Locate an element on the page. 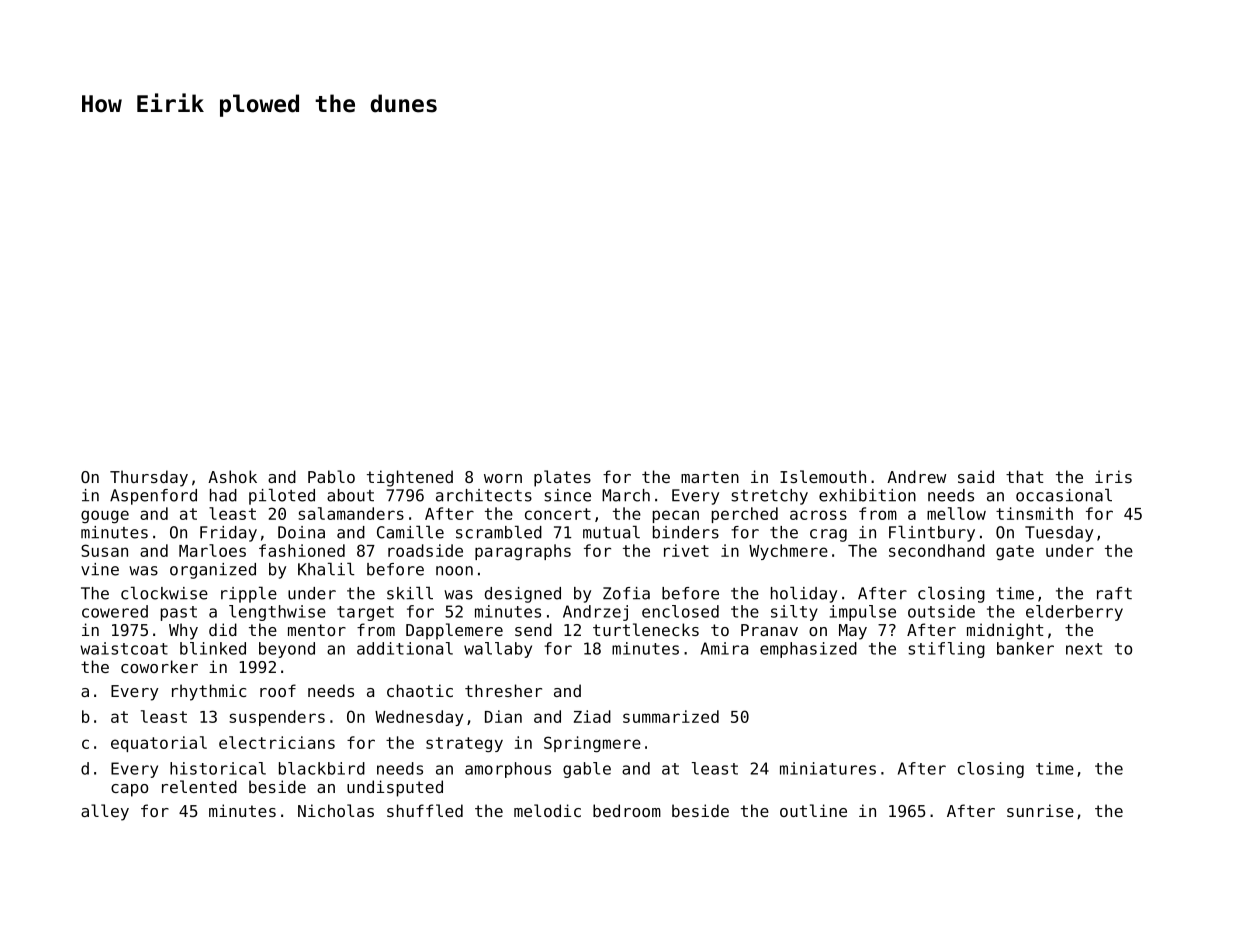 Image resolution: width=1233 pixels, height=952 pixels. midnight is located at coordinates (1005, 631).
